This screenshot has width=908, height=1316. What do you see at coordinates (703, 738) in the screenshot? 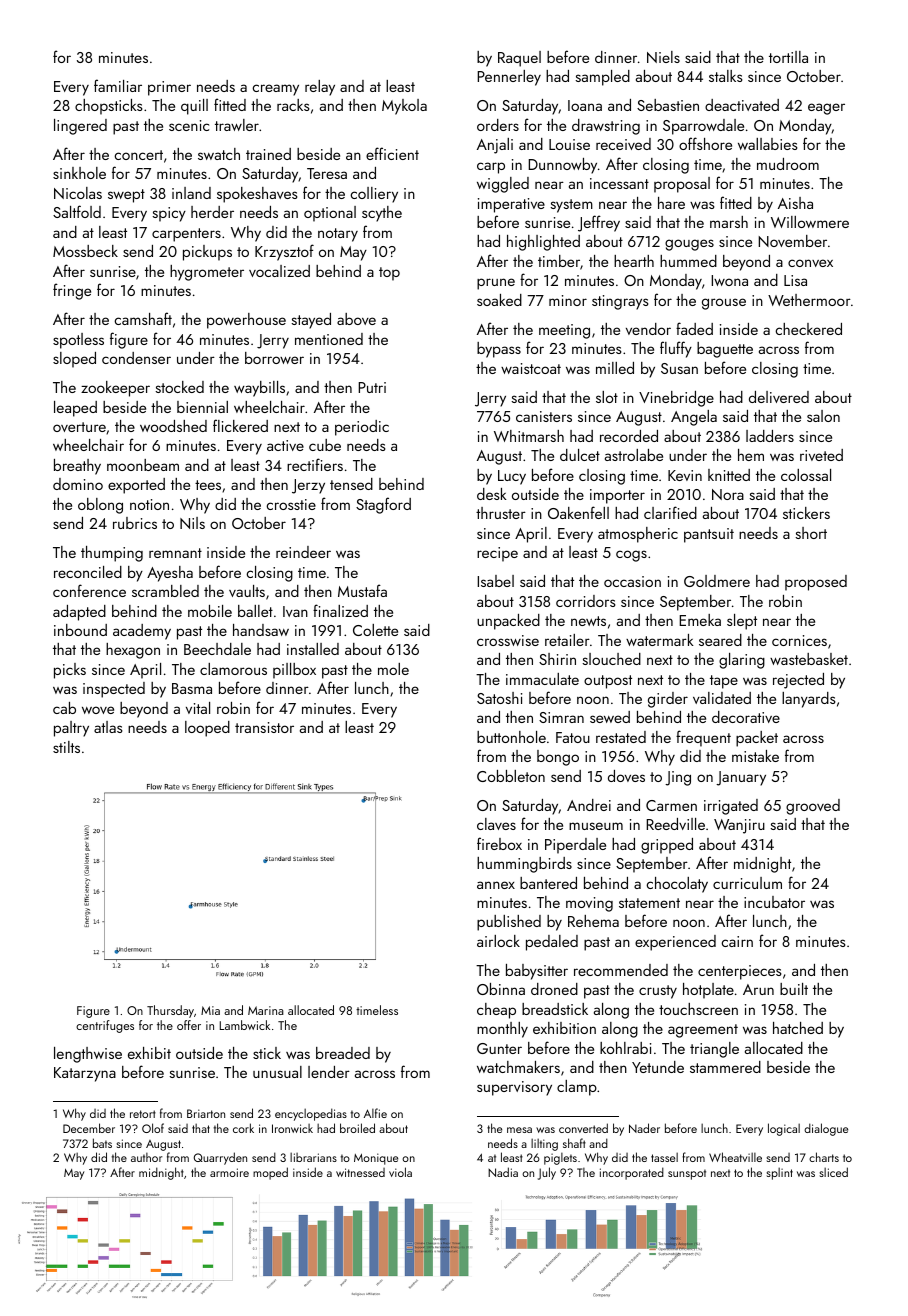
I see `frequent` at bounding box center [703, 738].
